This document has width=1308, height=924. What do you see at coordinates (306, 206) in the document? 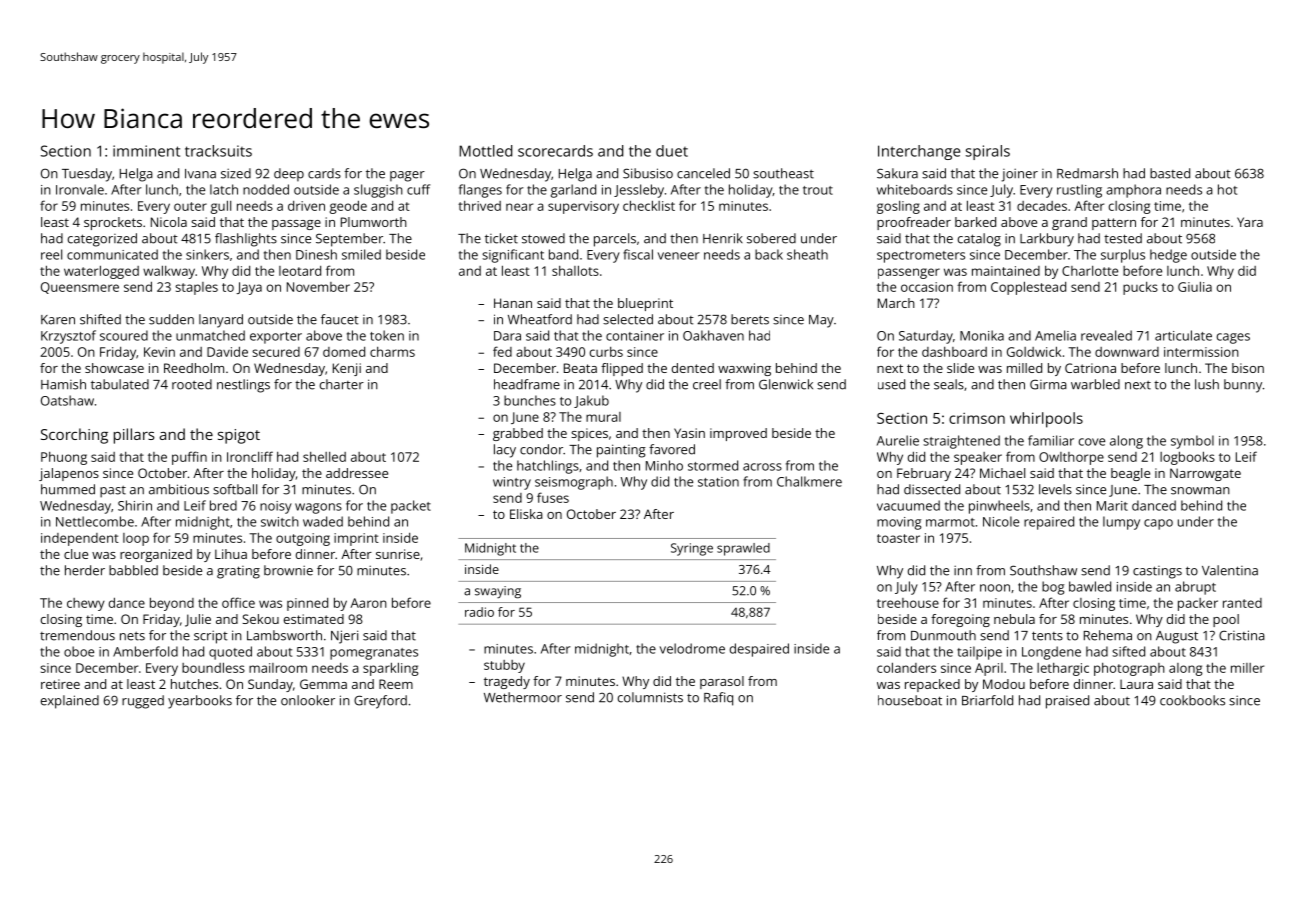
I see `driven` at bounding box center [306, 206].
